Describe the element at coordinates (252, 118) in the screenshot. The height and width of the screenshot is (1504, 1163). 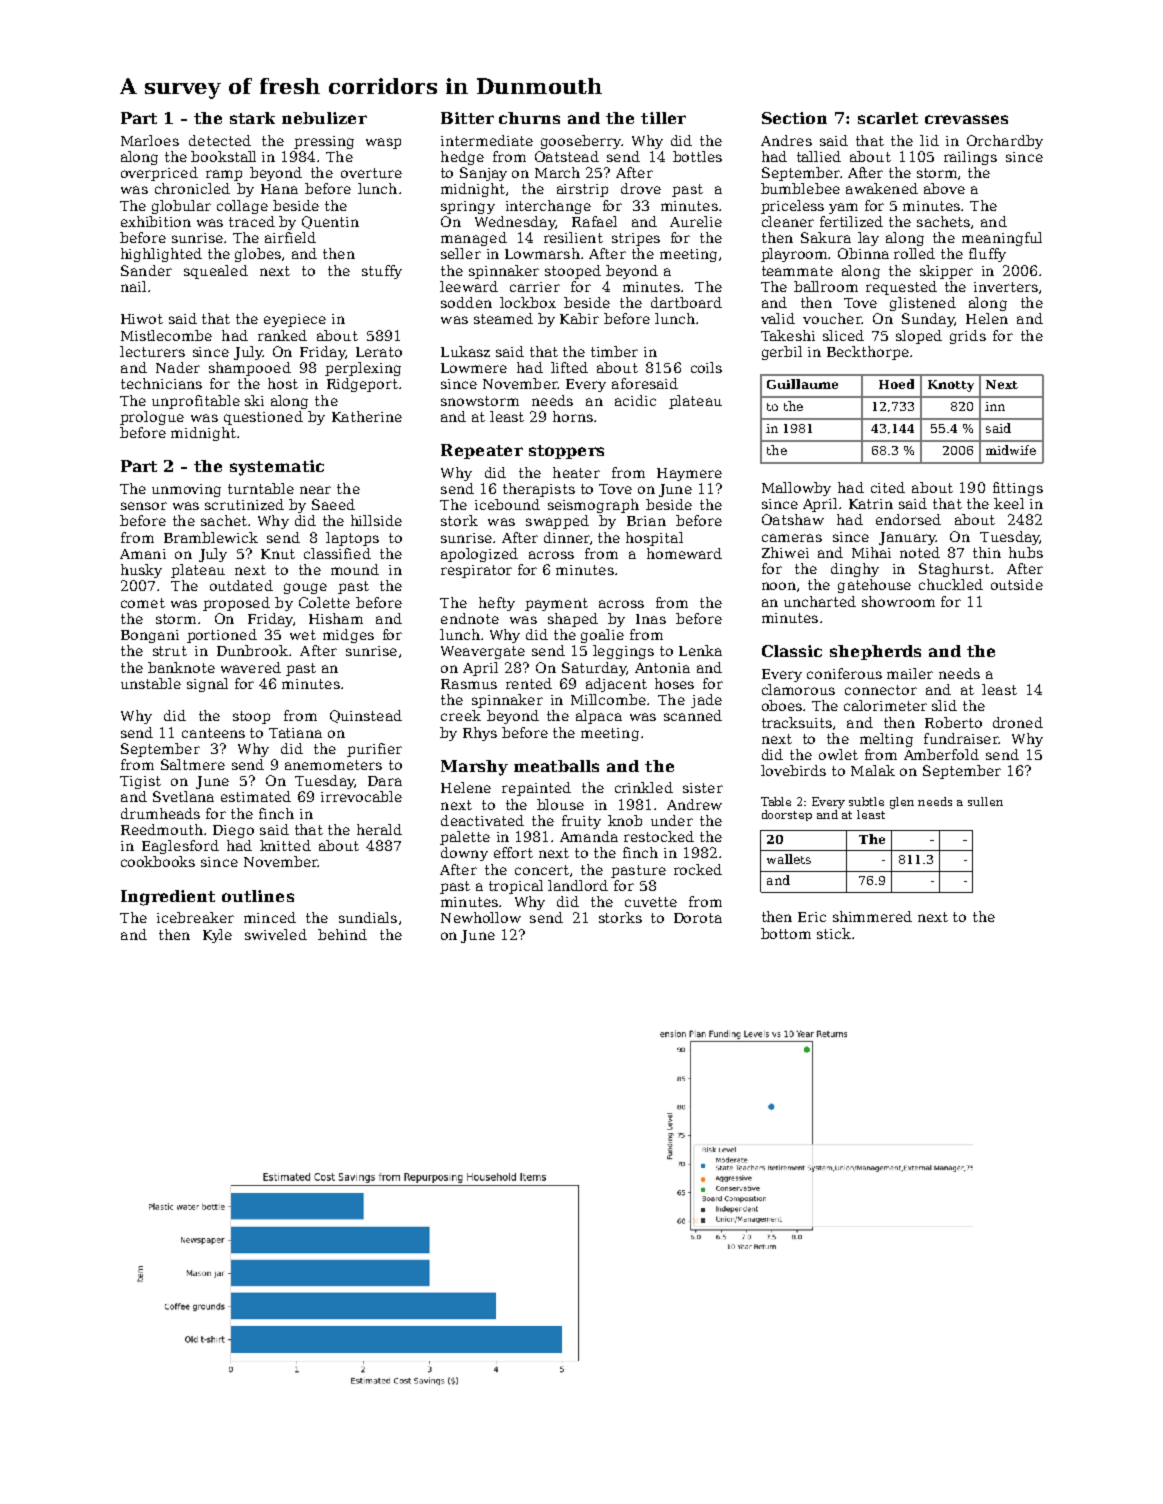
I see `stark` at that location.
